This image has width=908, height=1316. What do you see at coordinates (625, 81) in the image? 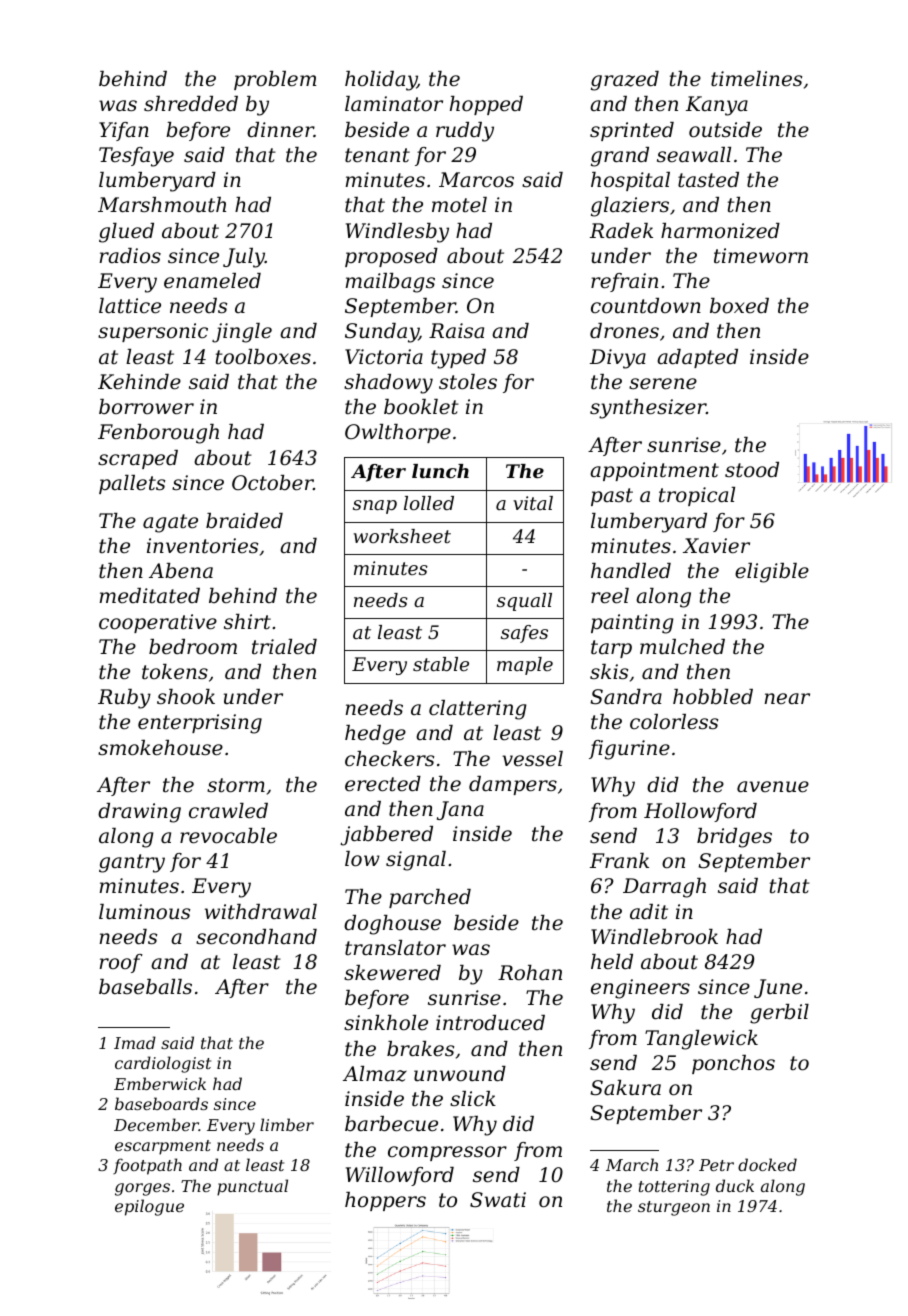
I see `grazed` at bounding box center [625, 81].
